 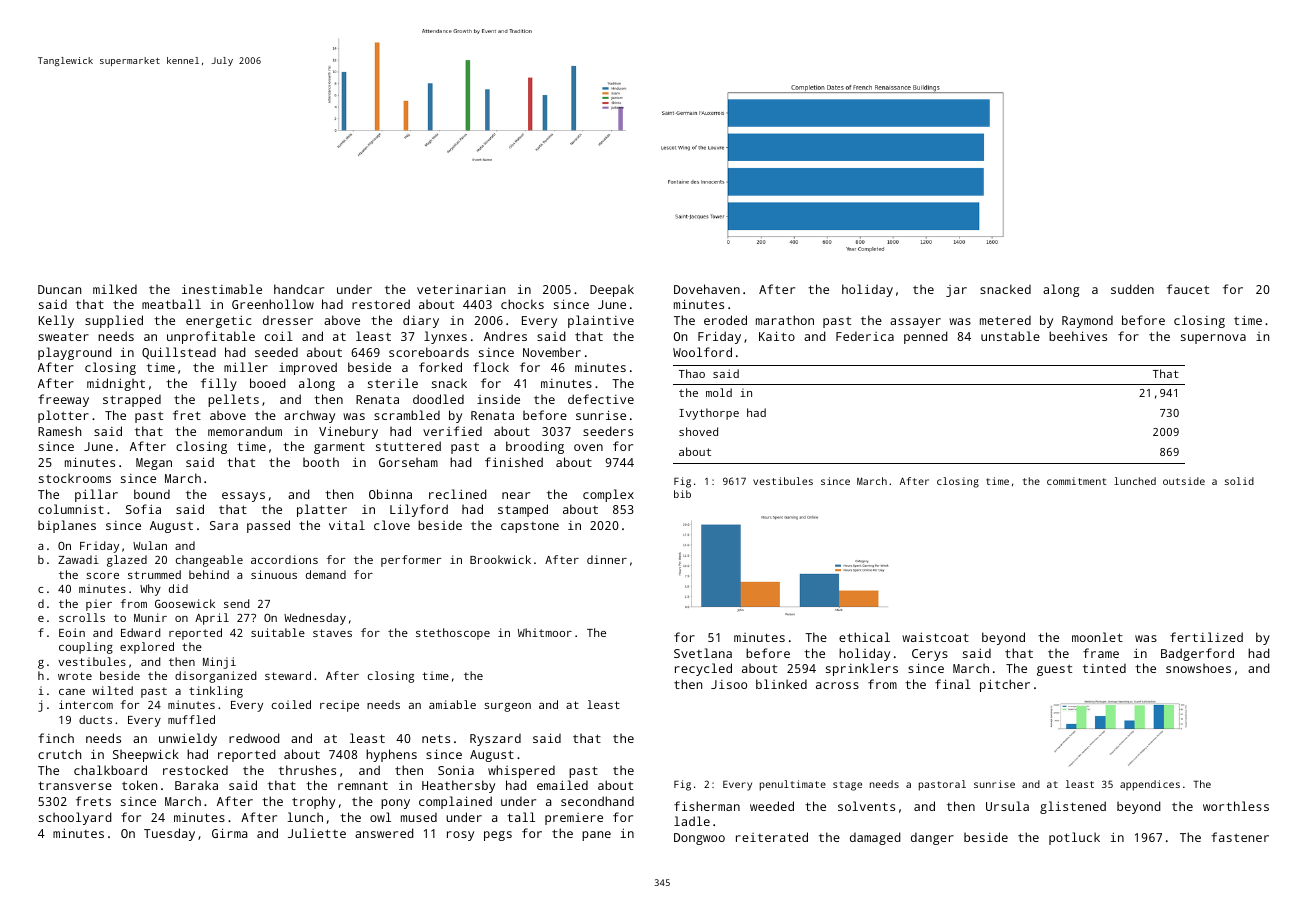 What do you see at coordinates (785, 320) in the document?
I see `marathon` at bounding box center [785, 320].
